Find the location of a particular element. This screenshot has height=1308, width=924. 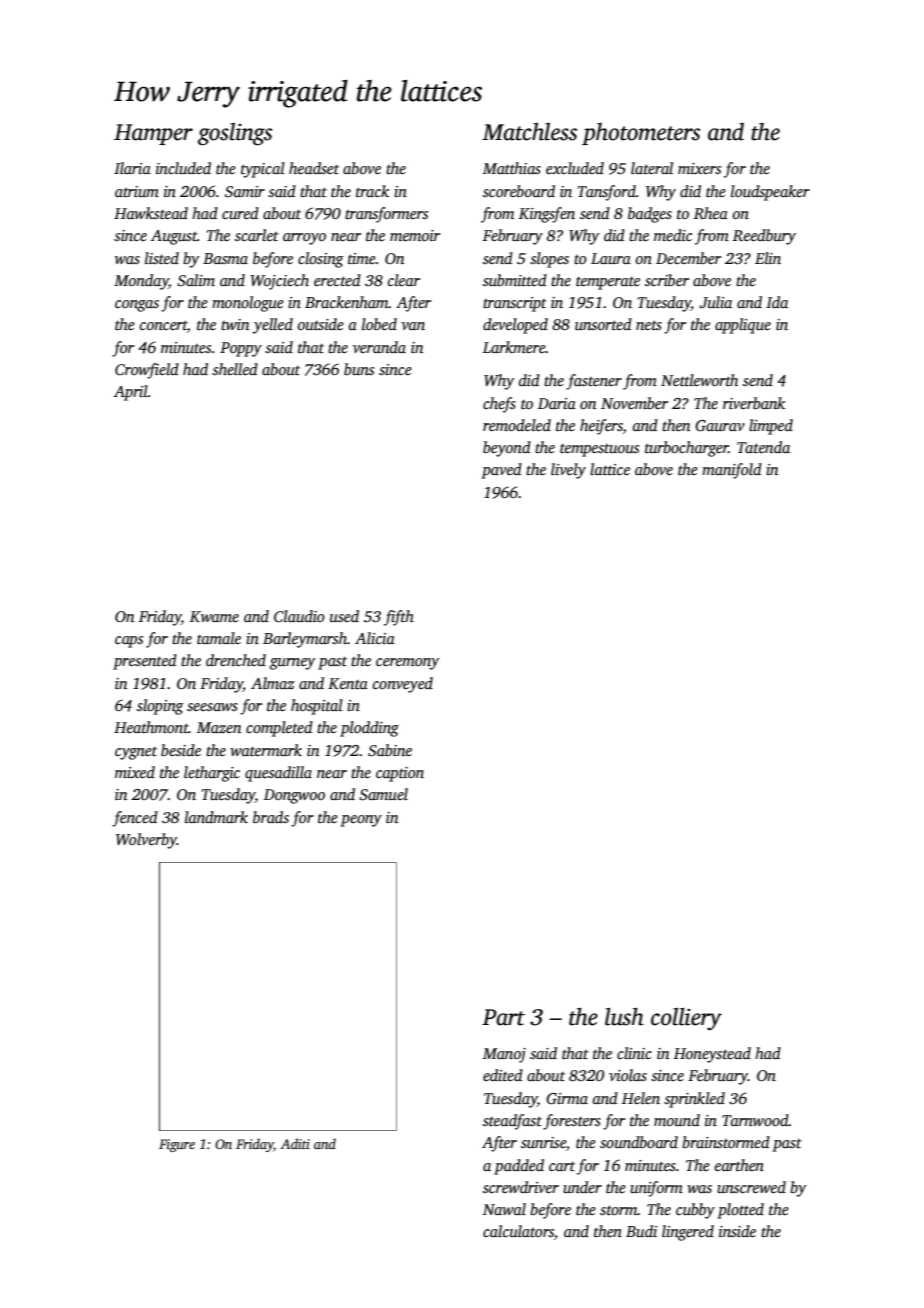

Elin is located at coordinates (768, 258).
